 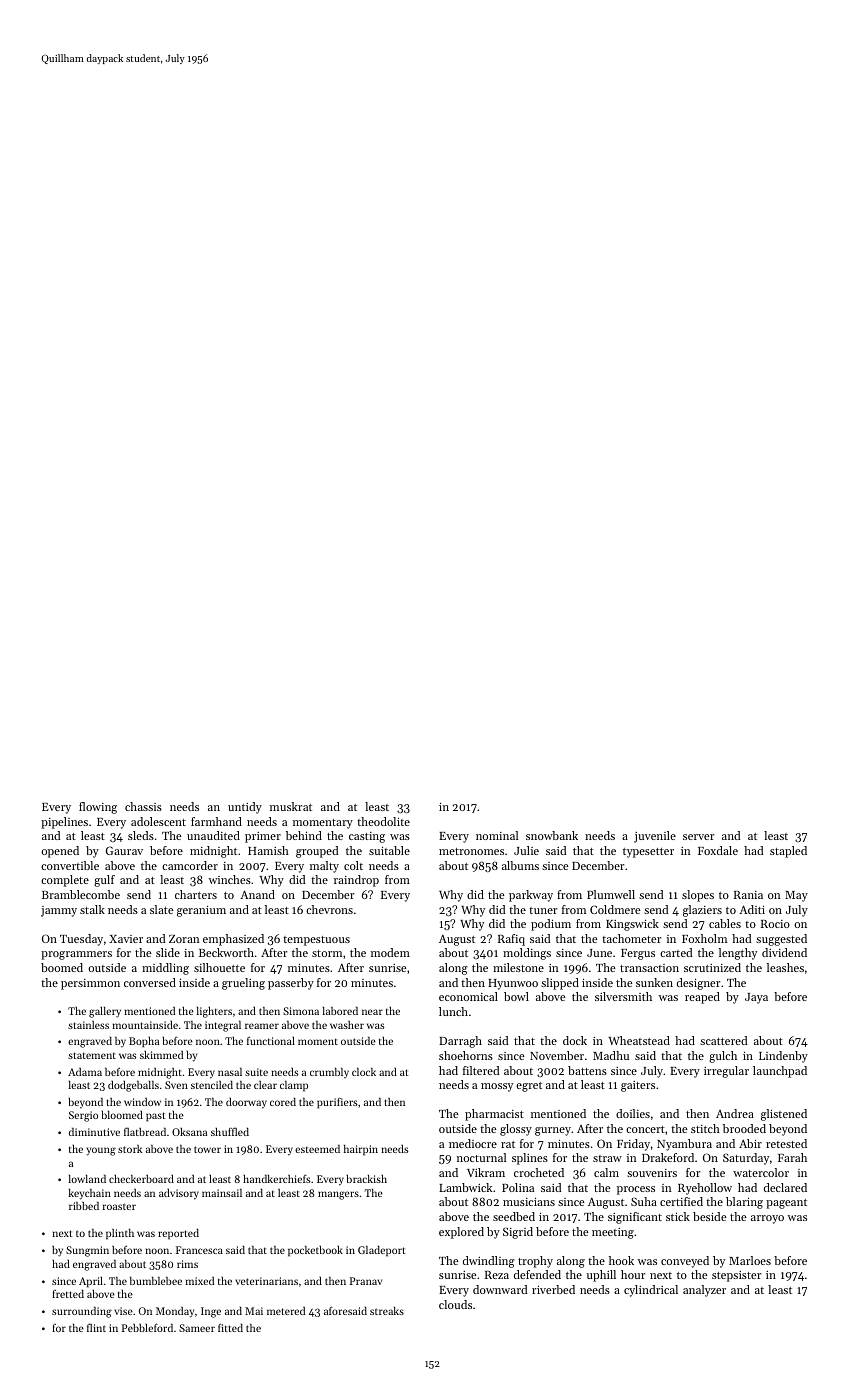 What do you see at coordinates (698, 837) in the screenshot?
I see `server` at bounding box center [698, 837].
